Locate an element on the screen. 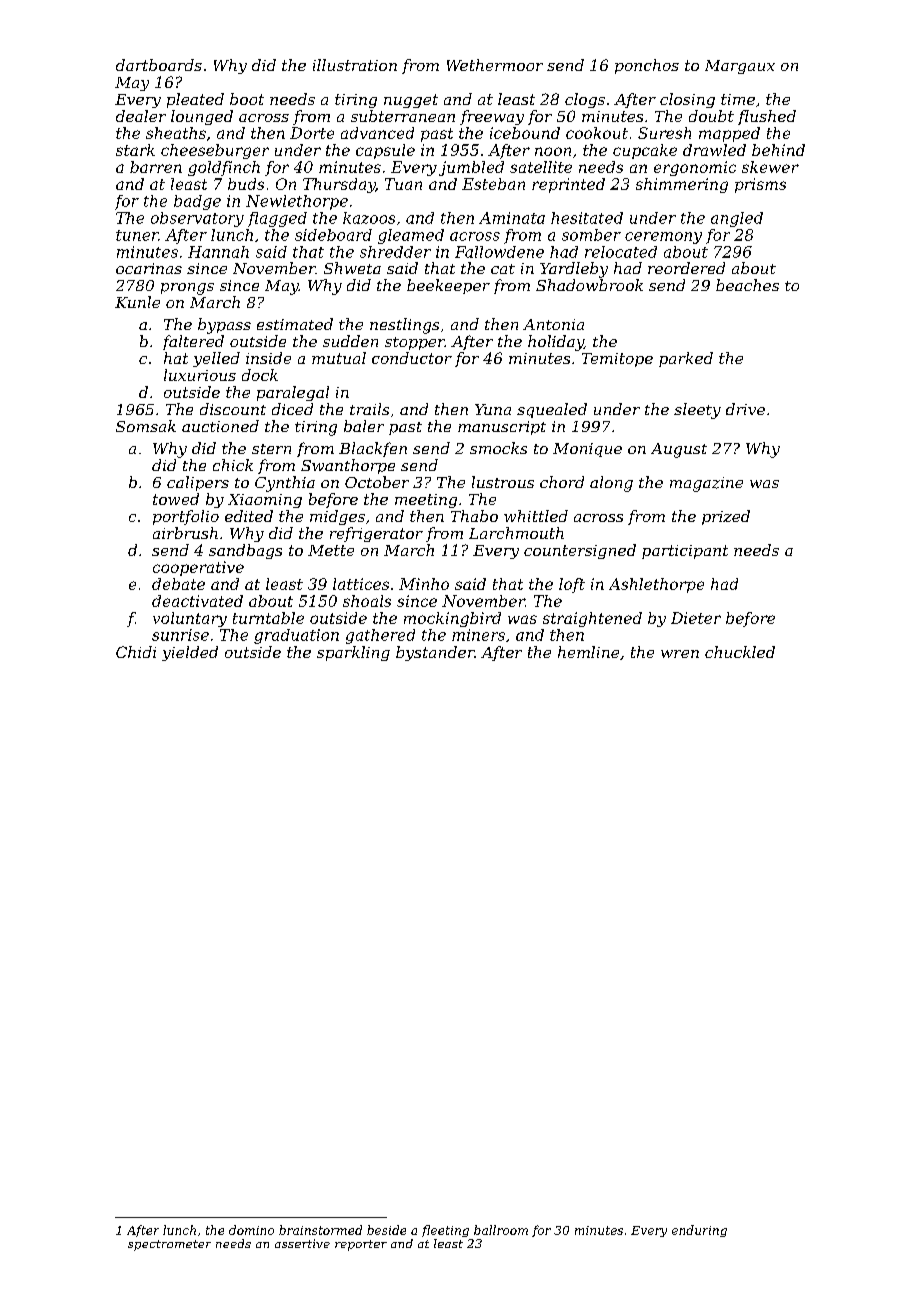 This screenshot has width=924, height=1308. Wethermoor is located at coordinates (495, 65).
